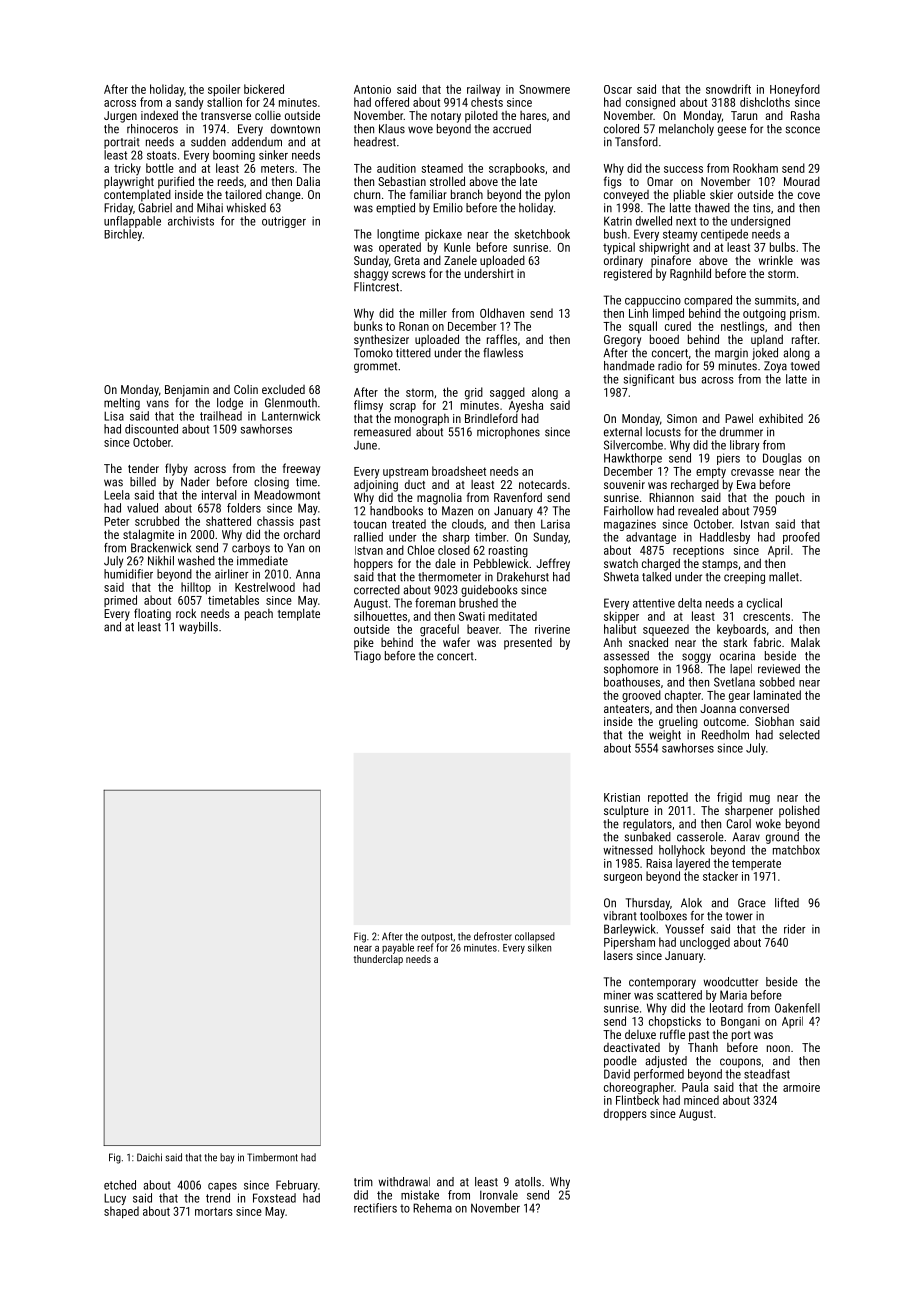 Image resolution: width=924 pixels, height=1308 pixels. I want to click on spoiler, so click(224, 90).
